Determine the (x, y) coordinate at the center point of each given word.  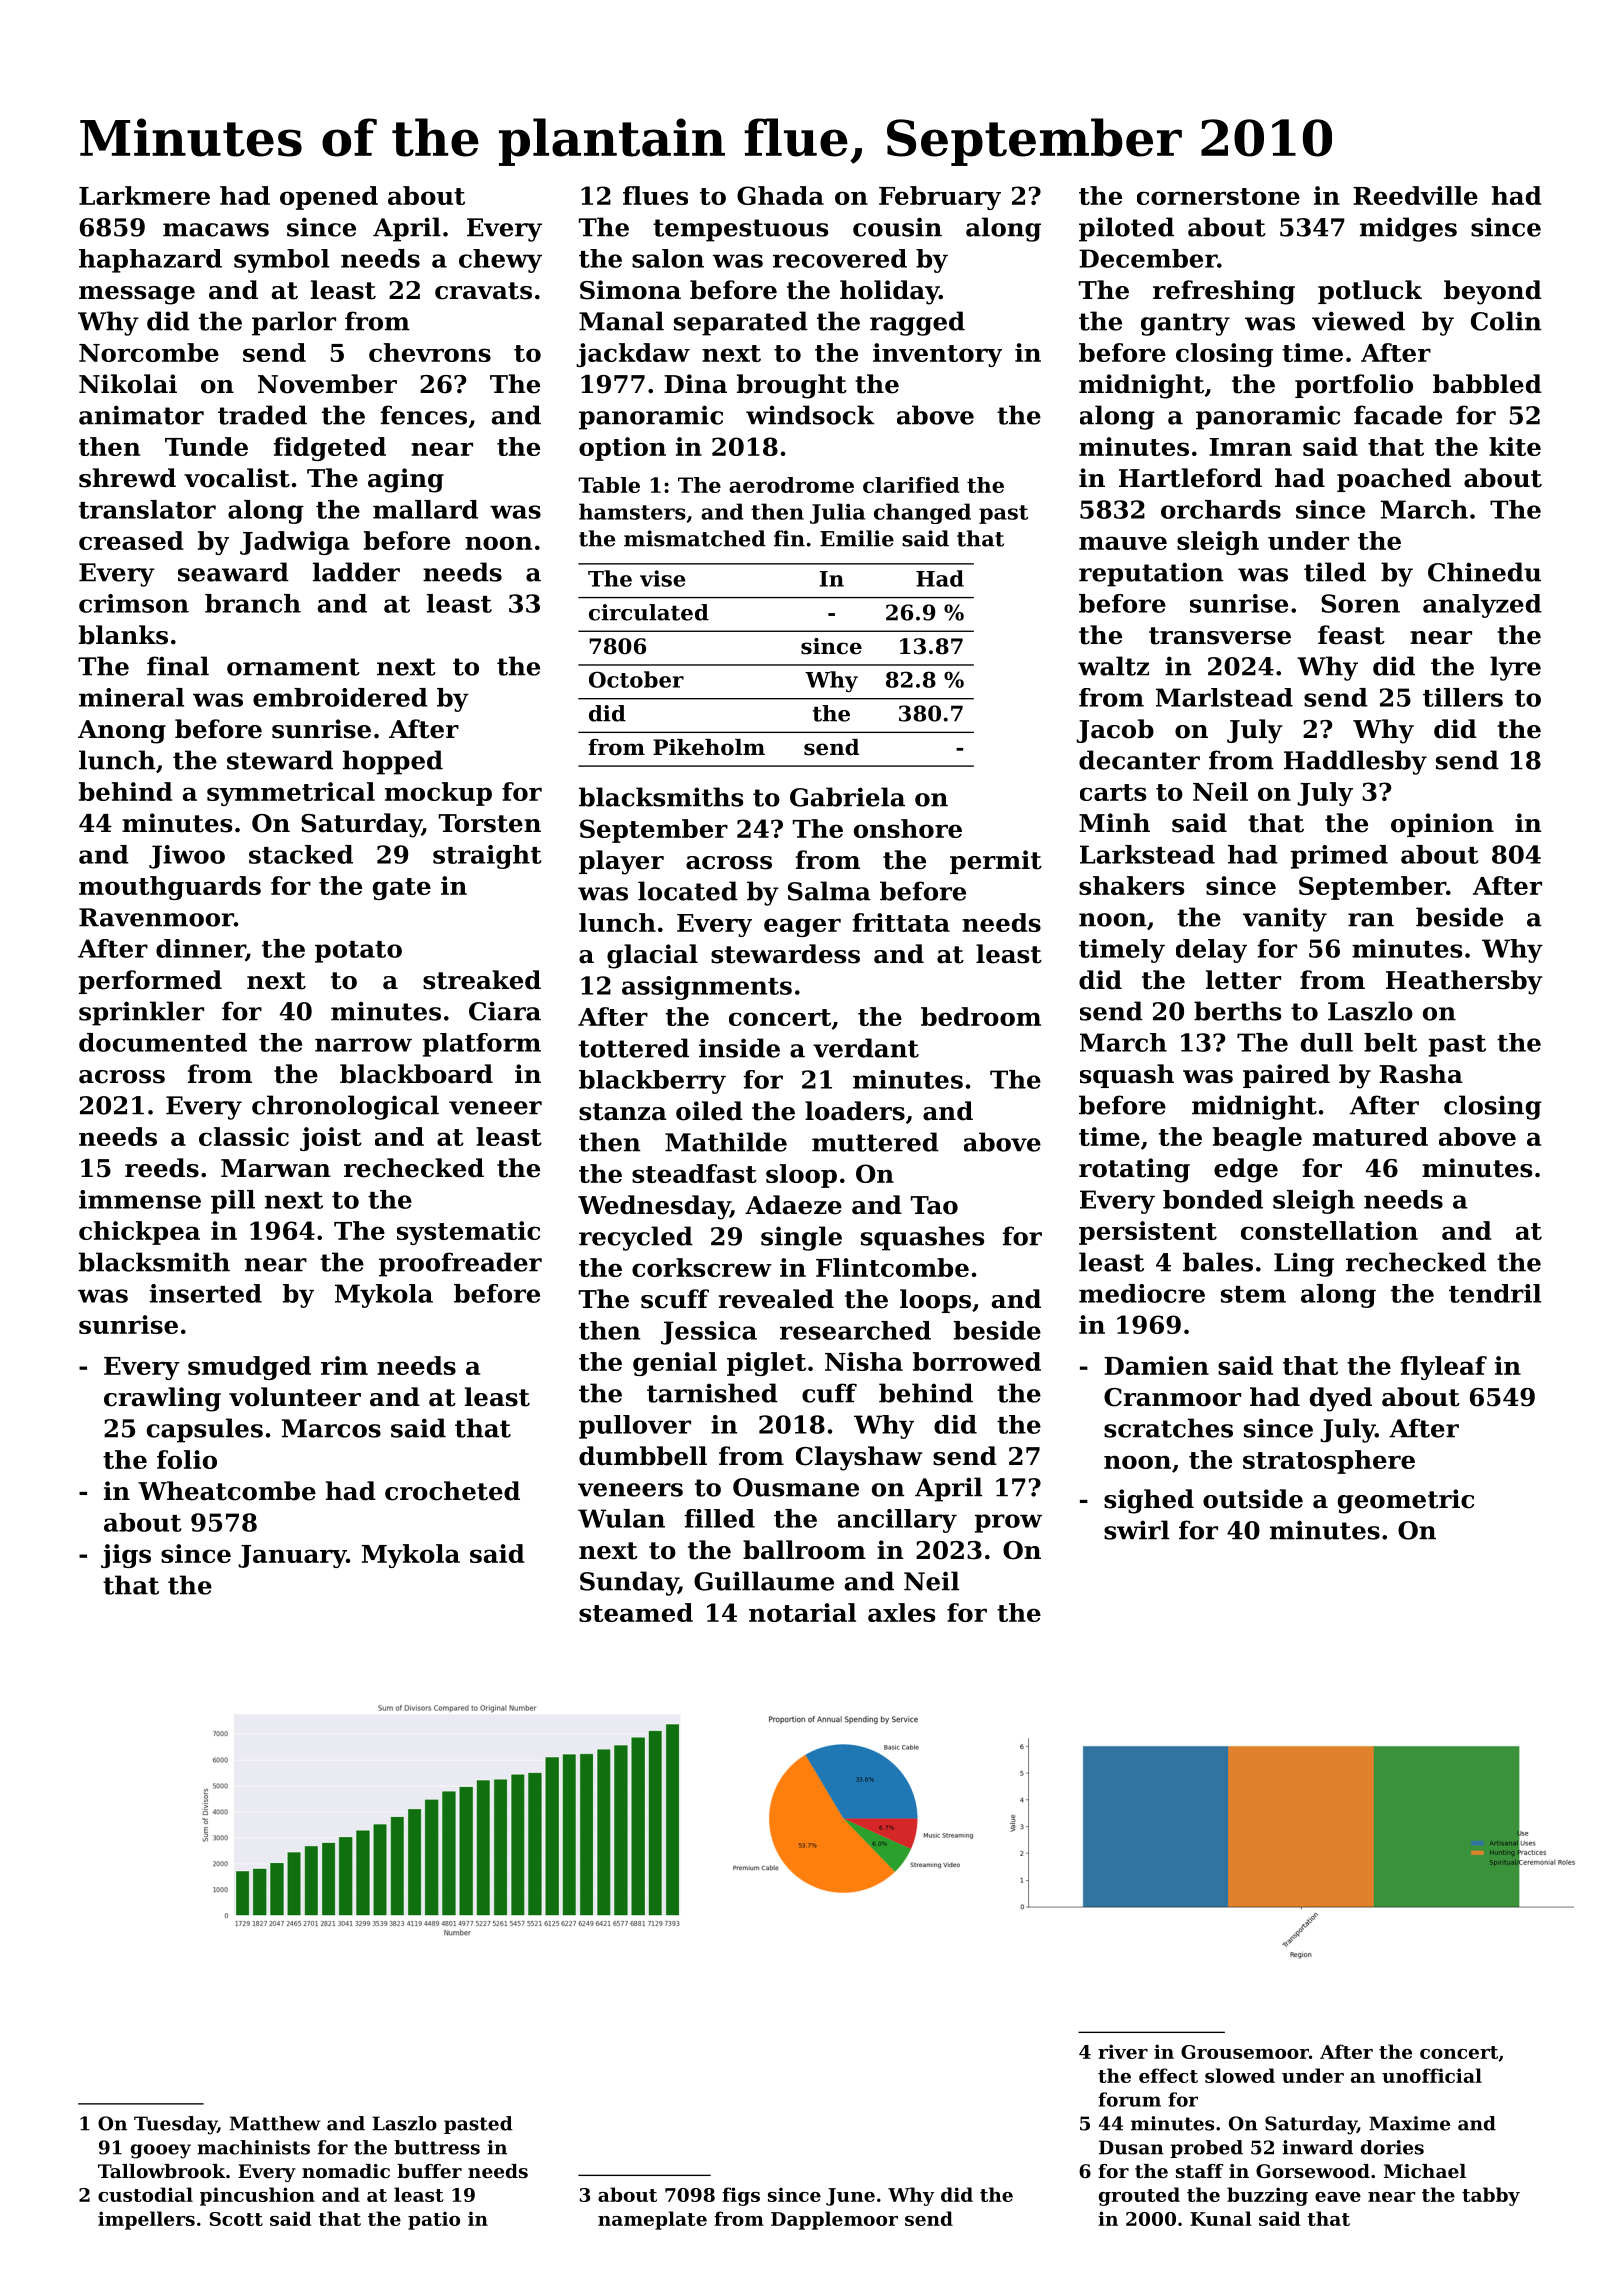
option (622, 449)
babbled (1487, 384)
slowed (1240, 2075)
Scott (236, 2219)
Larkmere (144, 195)
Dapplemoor (834, 2220)
